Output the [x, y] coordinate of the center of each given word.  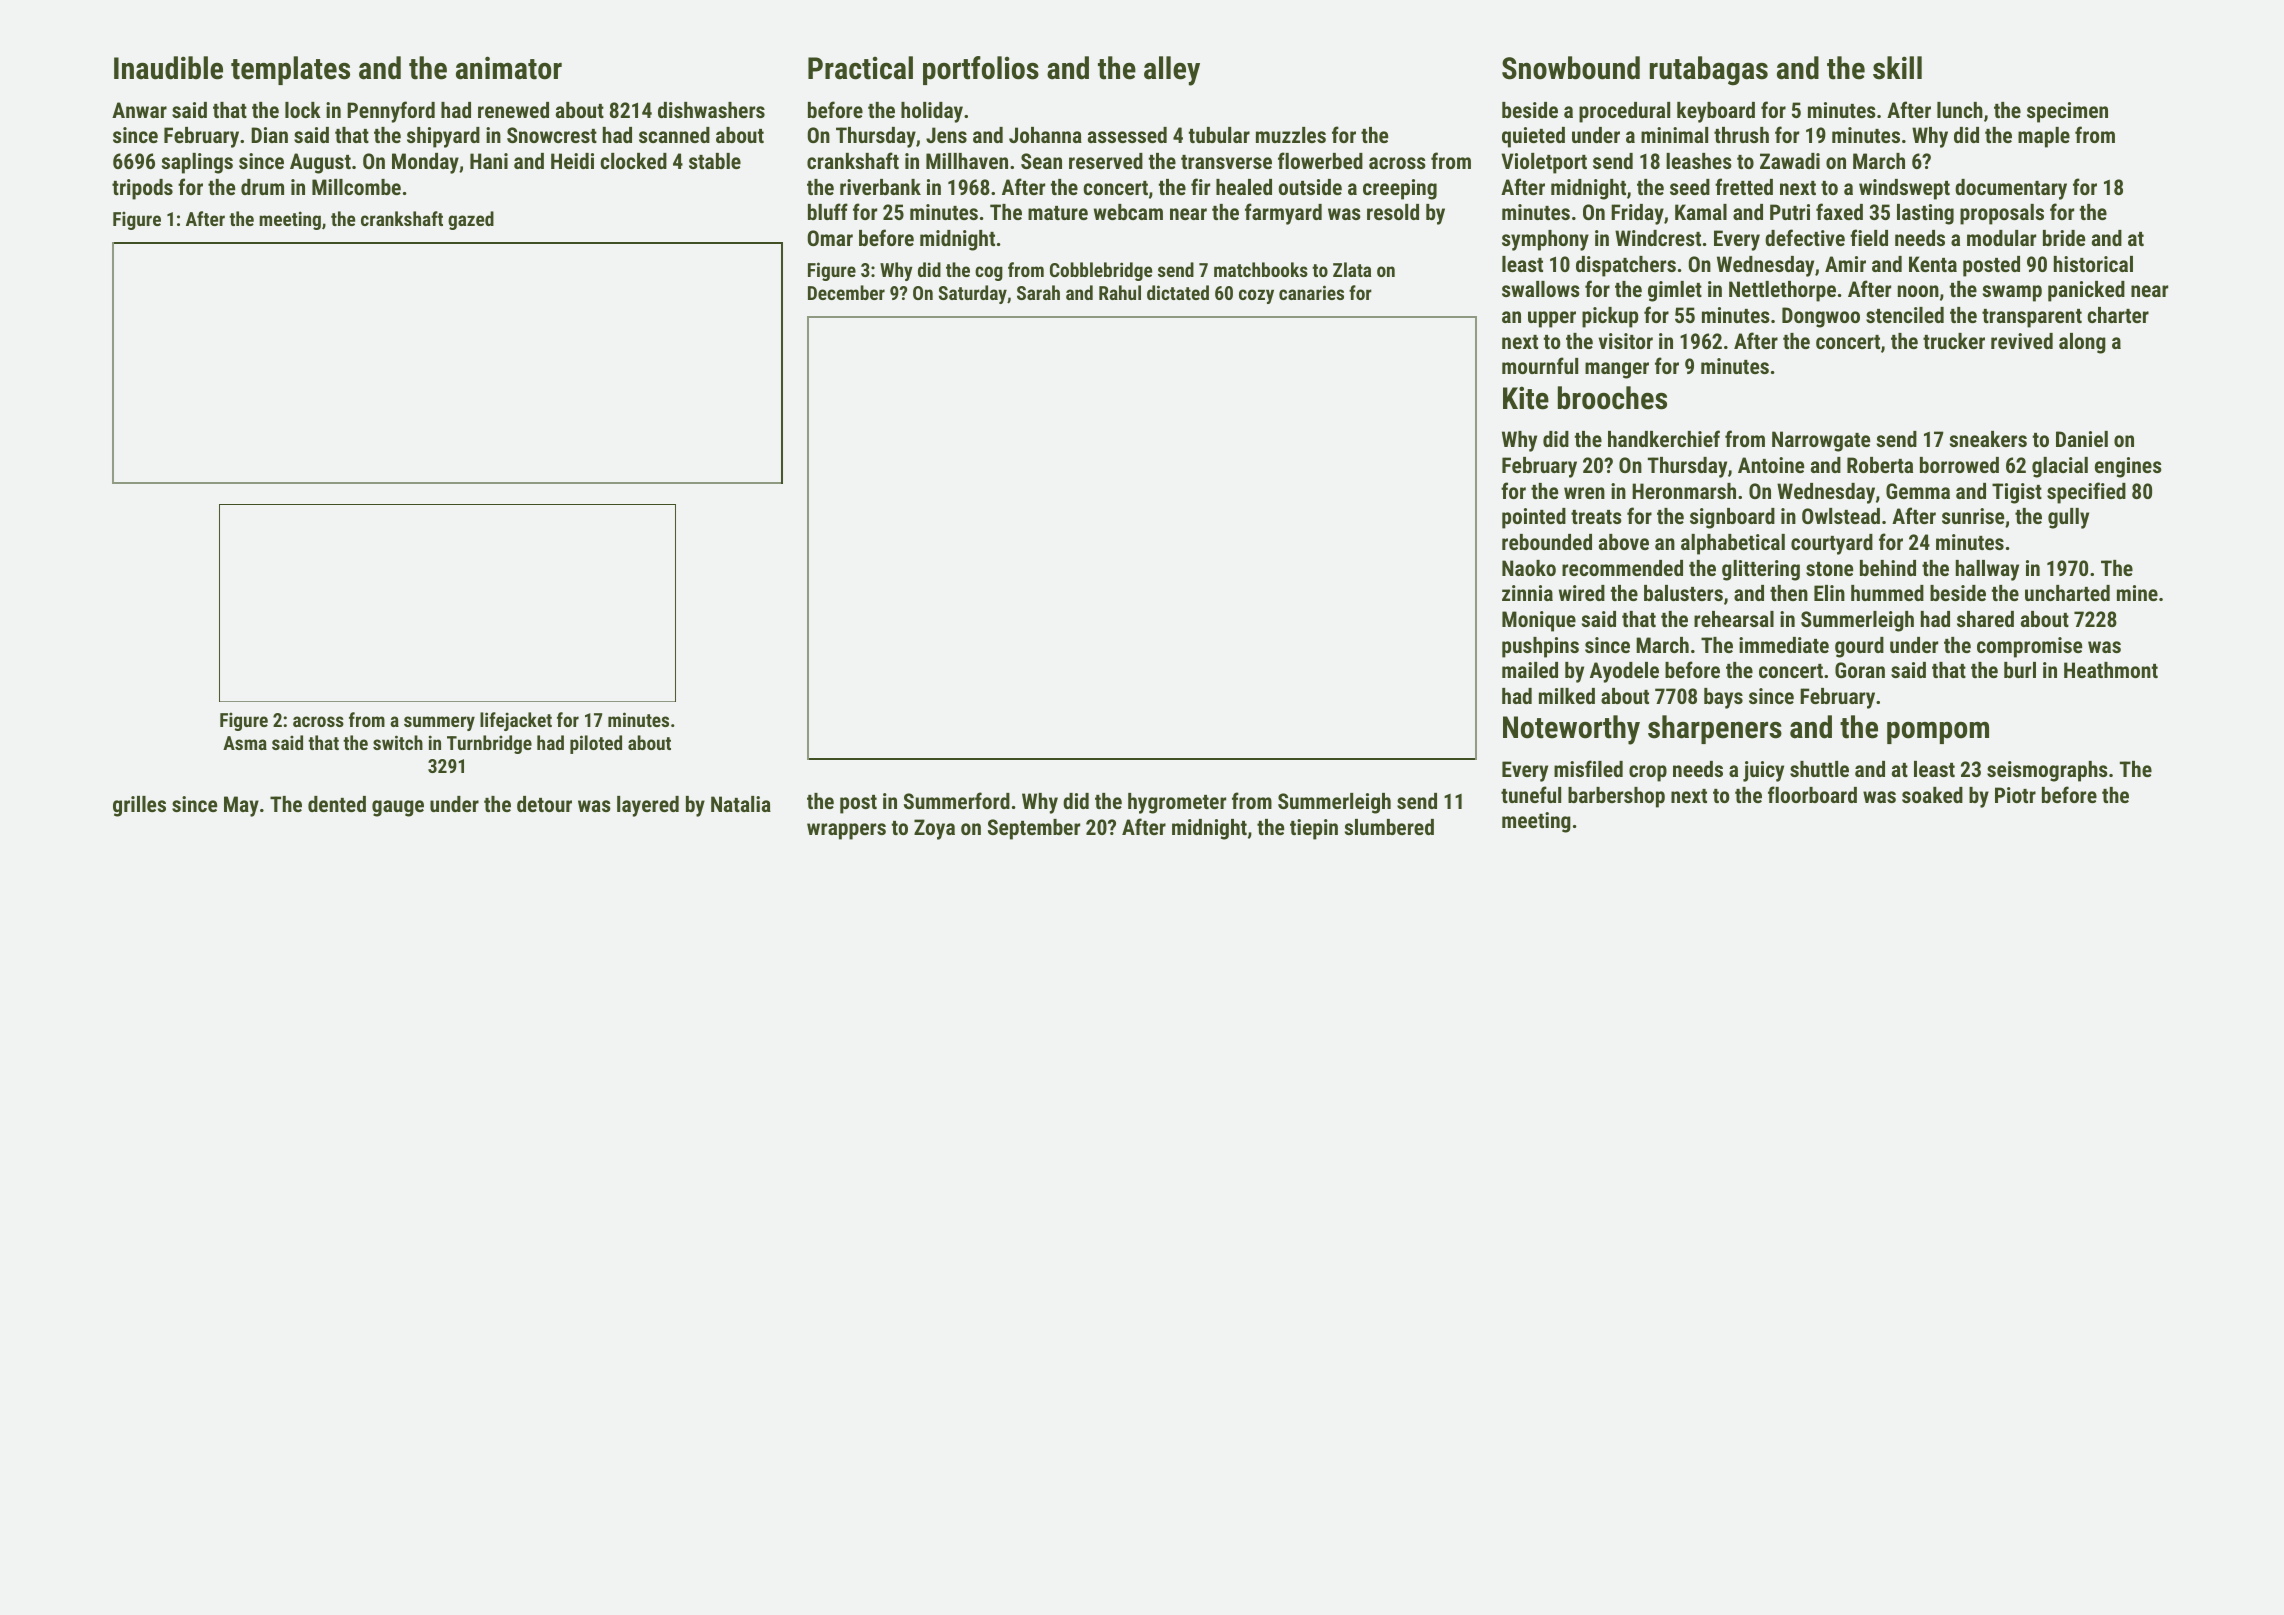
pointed [1534, 518]
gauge [398, 808]
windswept [1904, 189]
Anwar [139, 110]
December [846, 292]
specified [2086, 493]
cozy [1256, 296]
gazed [471, 220]
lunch [1960, 110]
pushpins [1540, 647]
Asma [245, 743]
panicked [2086, 291]
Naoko [1529, 568]
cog [989, 273]
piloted [596, 744]
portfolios [981, 70]
